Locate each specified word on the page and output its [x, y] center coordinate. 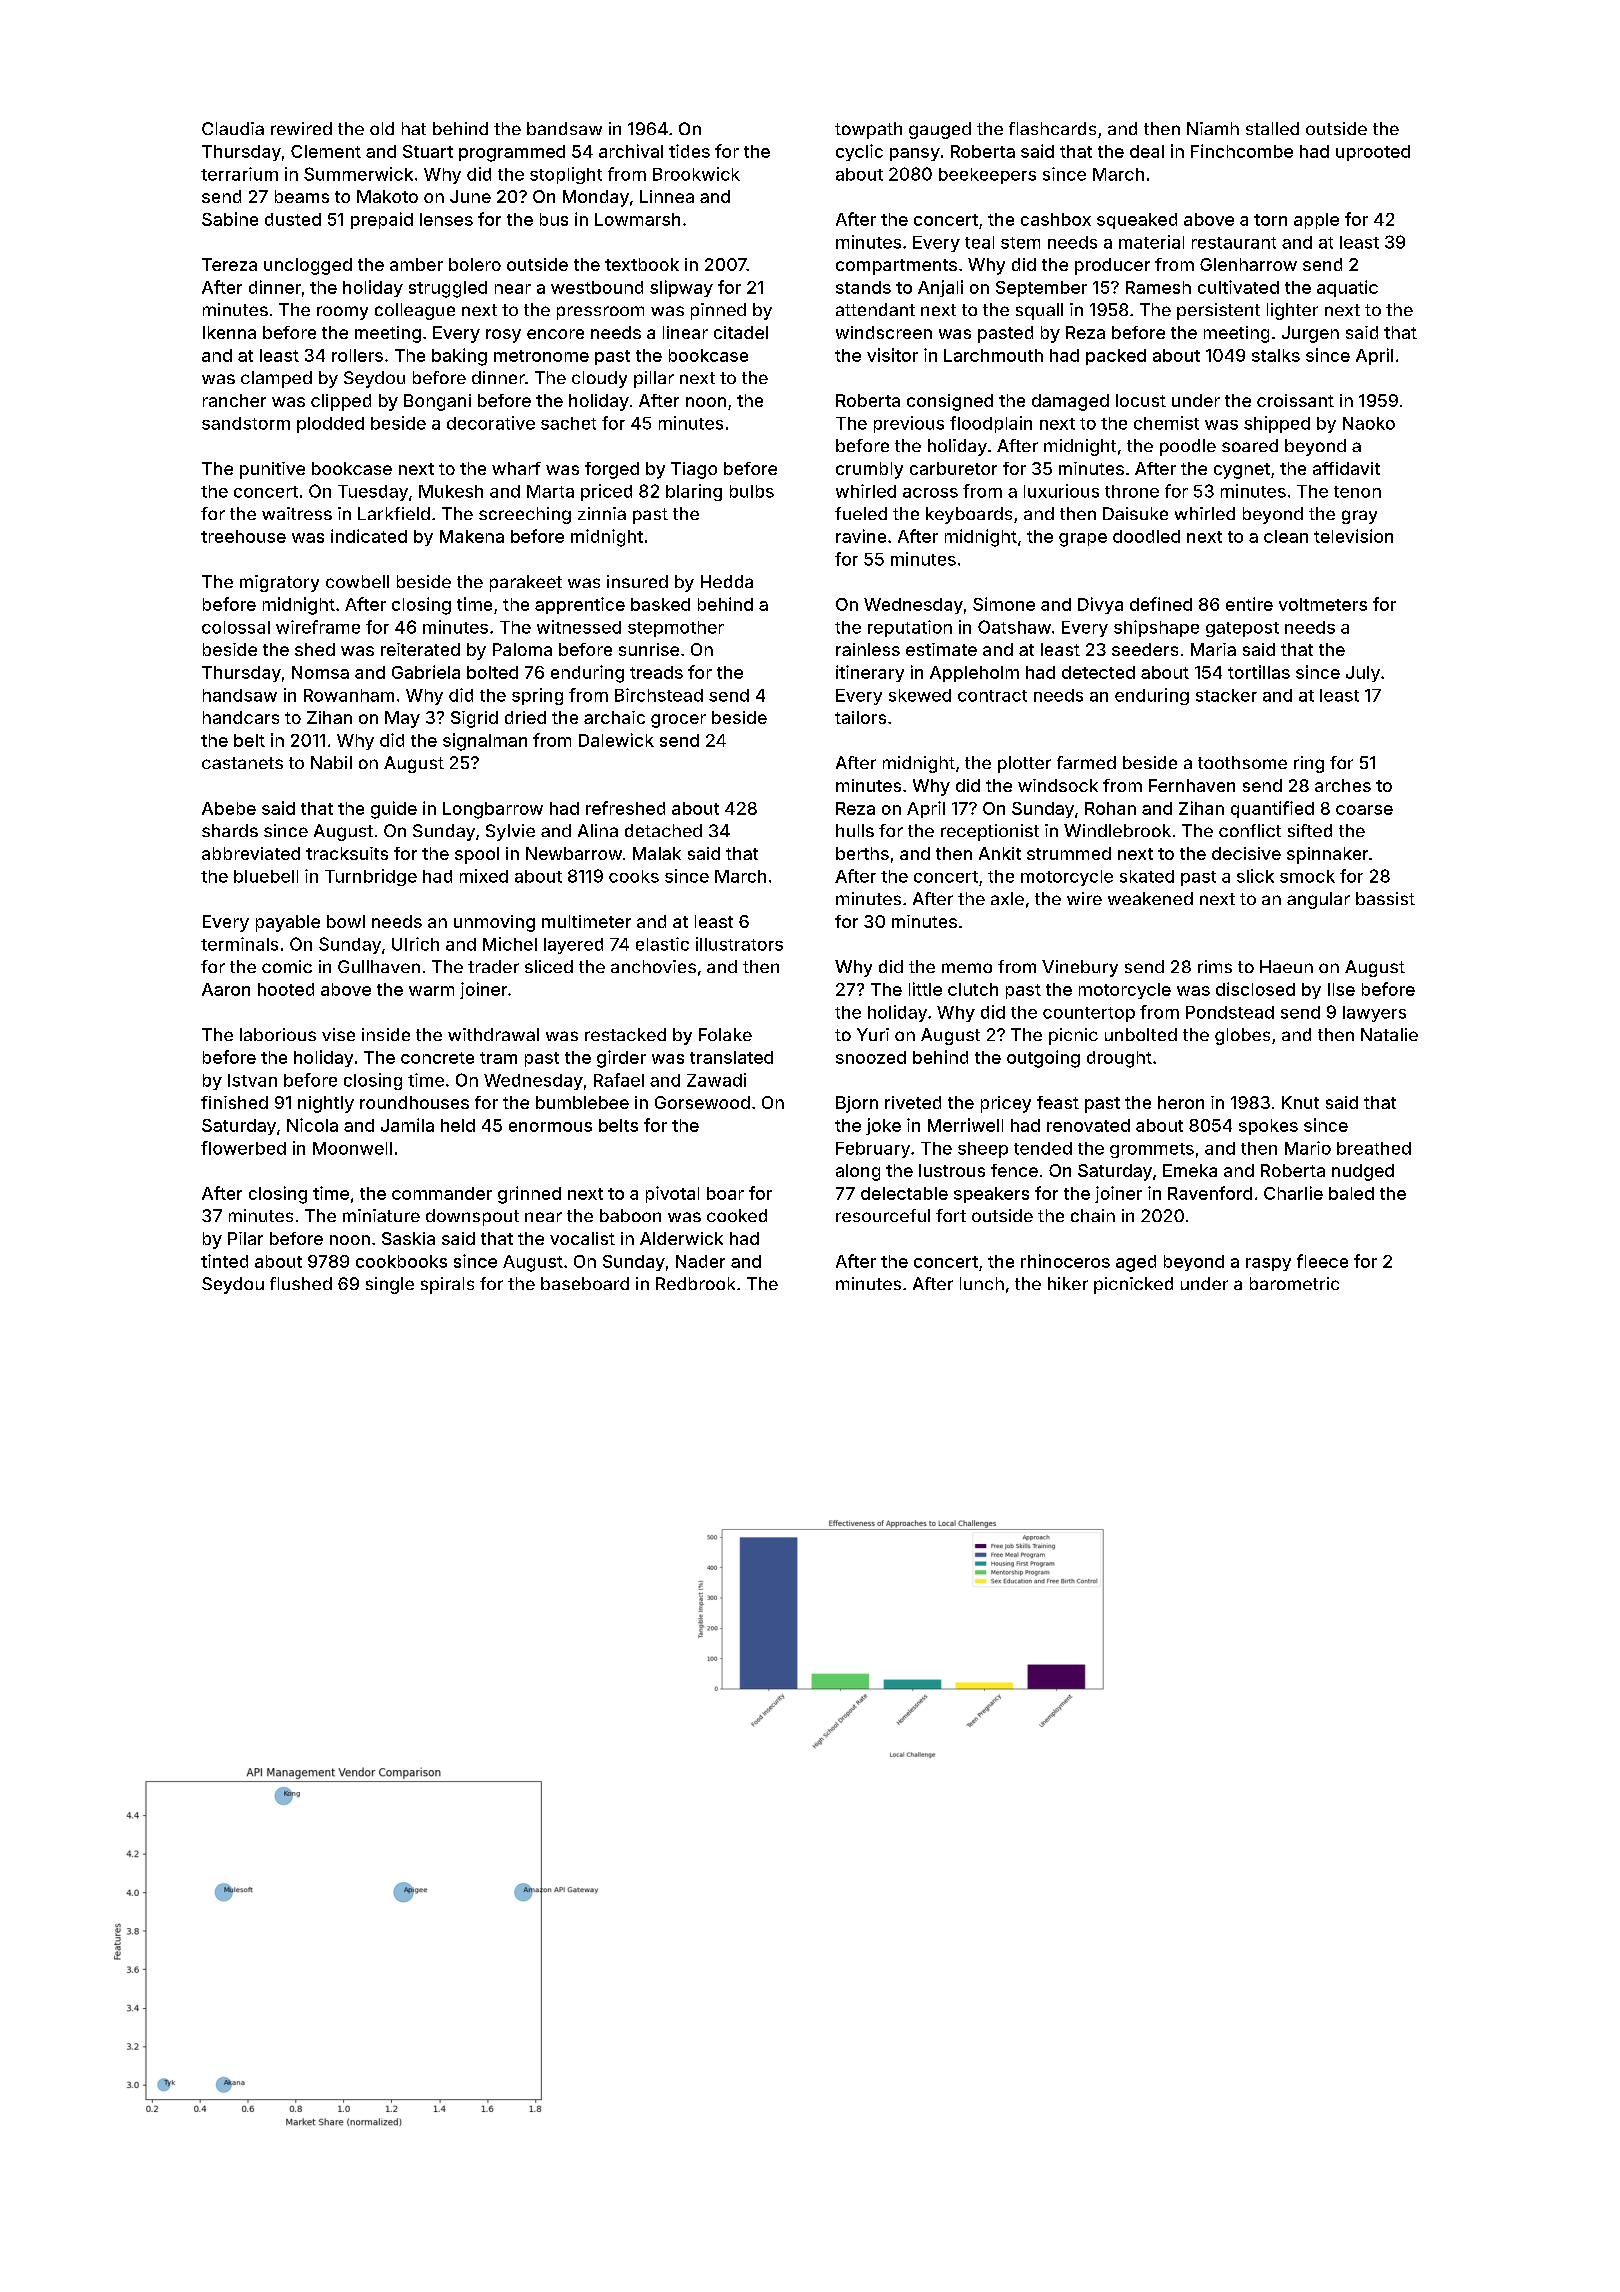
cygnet [1242, 471]
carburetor [953, 468]
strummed [1069, 853]
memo [967, 968]
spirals [447, 1285]
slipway [681, 288]
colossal [236, 627]
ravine [861, 536]
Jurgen [1310, 334]
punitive [272, 470]
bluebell [266, 876]
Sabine [230, 219]
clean [1286, 536]
